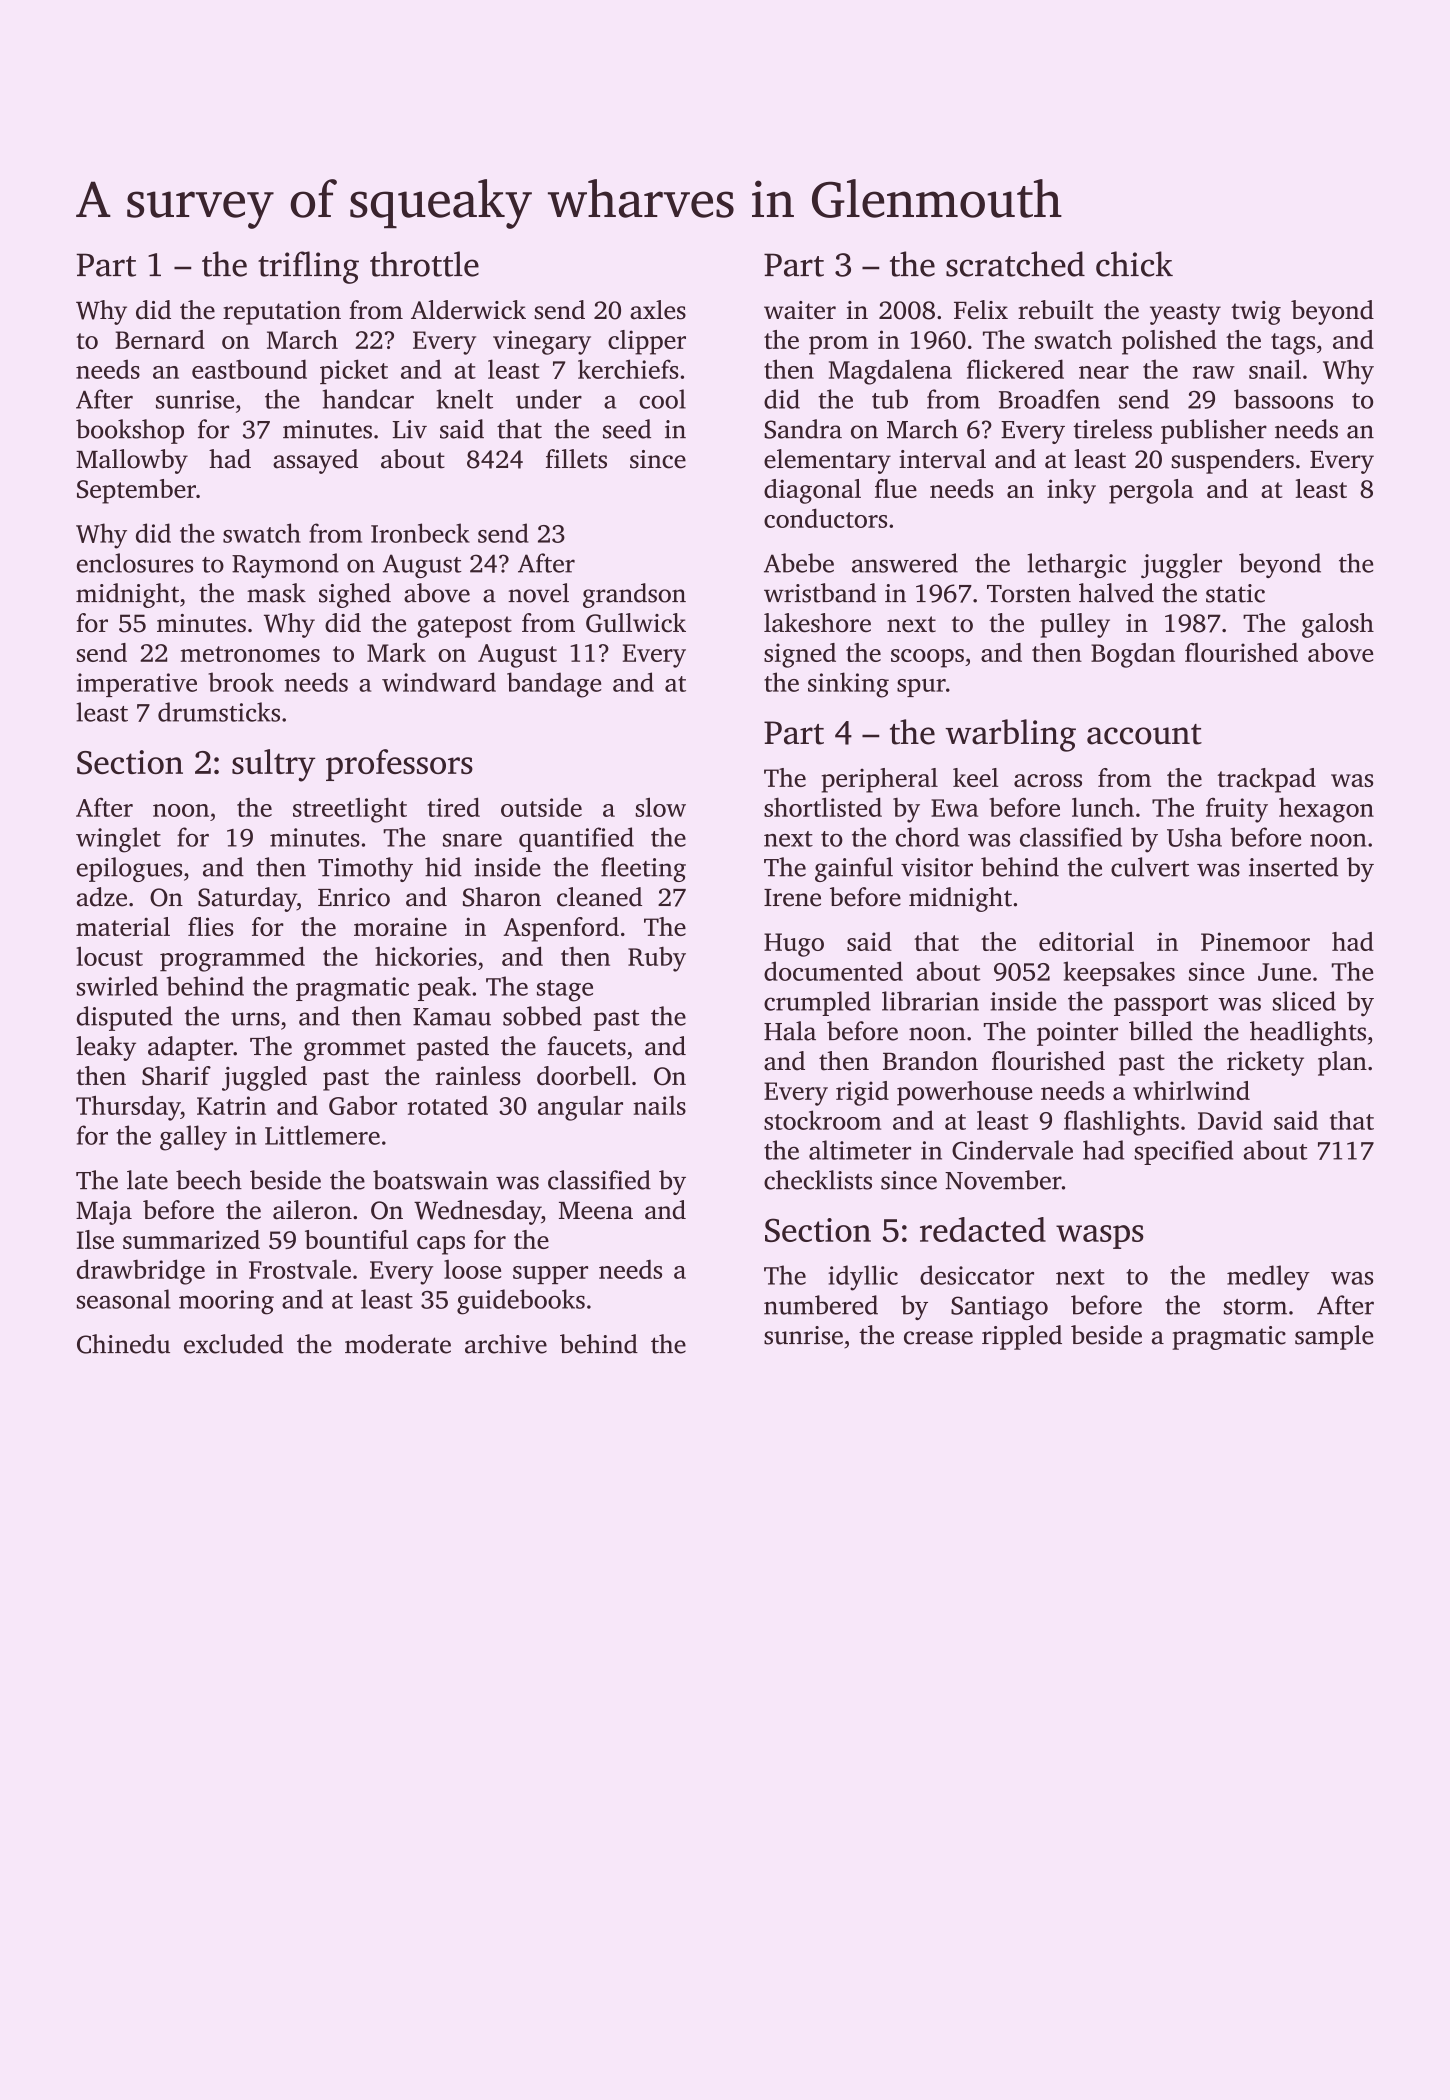 Image resolution: width=1450 pixels, height=2100 pixels. What do you see at coordinates (1161, 1031) in the document?
I see `billed` at bounding box center [1161, 1031].
